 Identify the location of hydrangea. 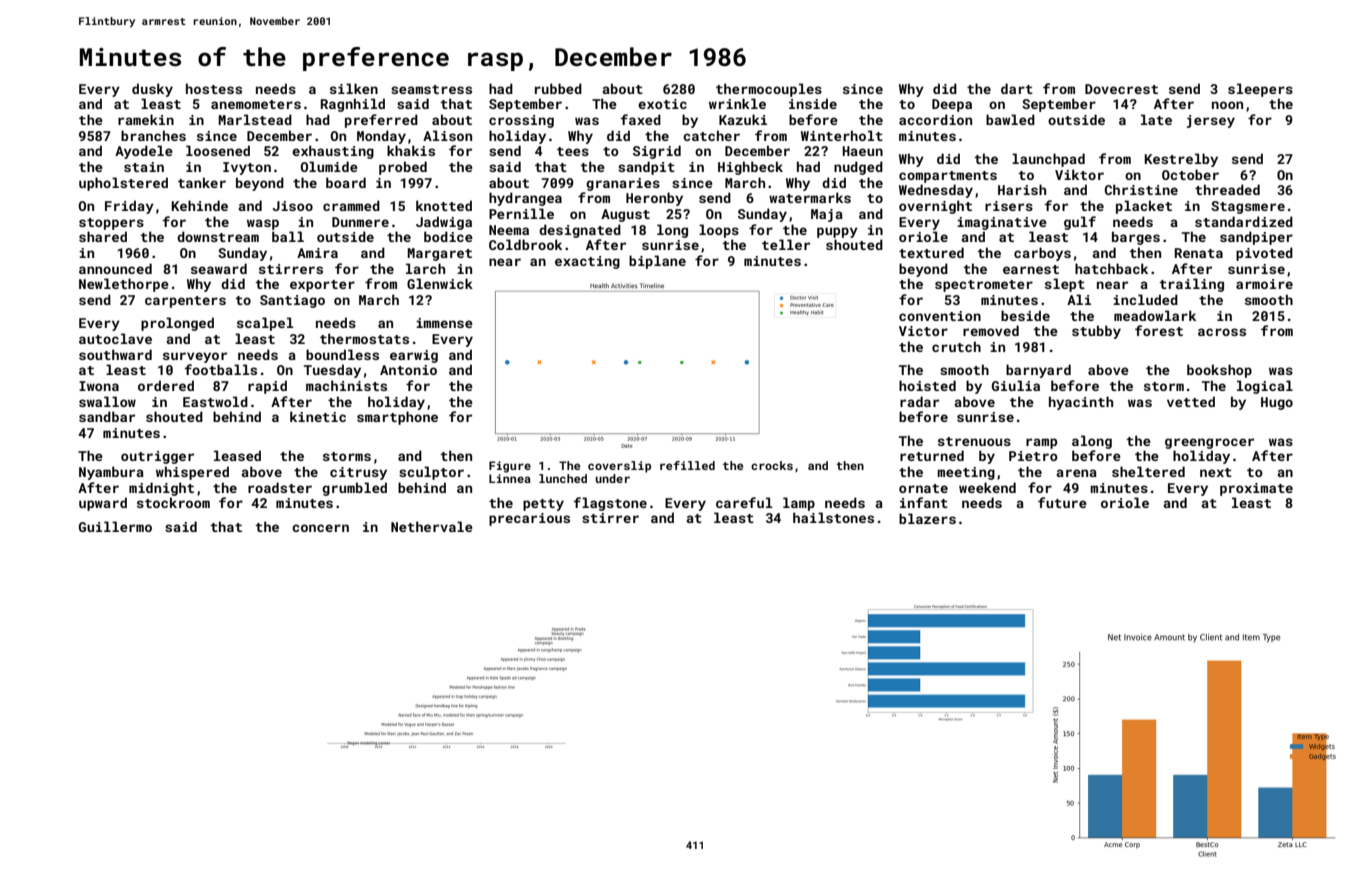
(525, 199).
